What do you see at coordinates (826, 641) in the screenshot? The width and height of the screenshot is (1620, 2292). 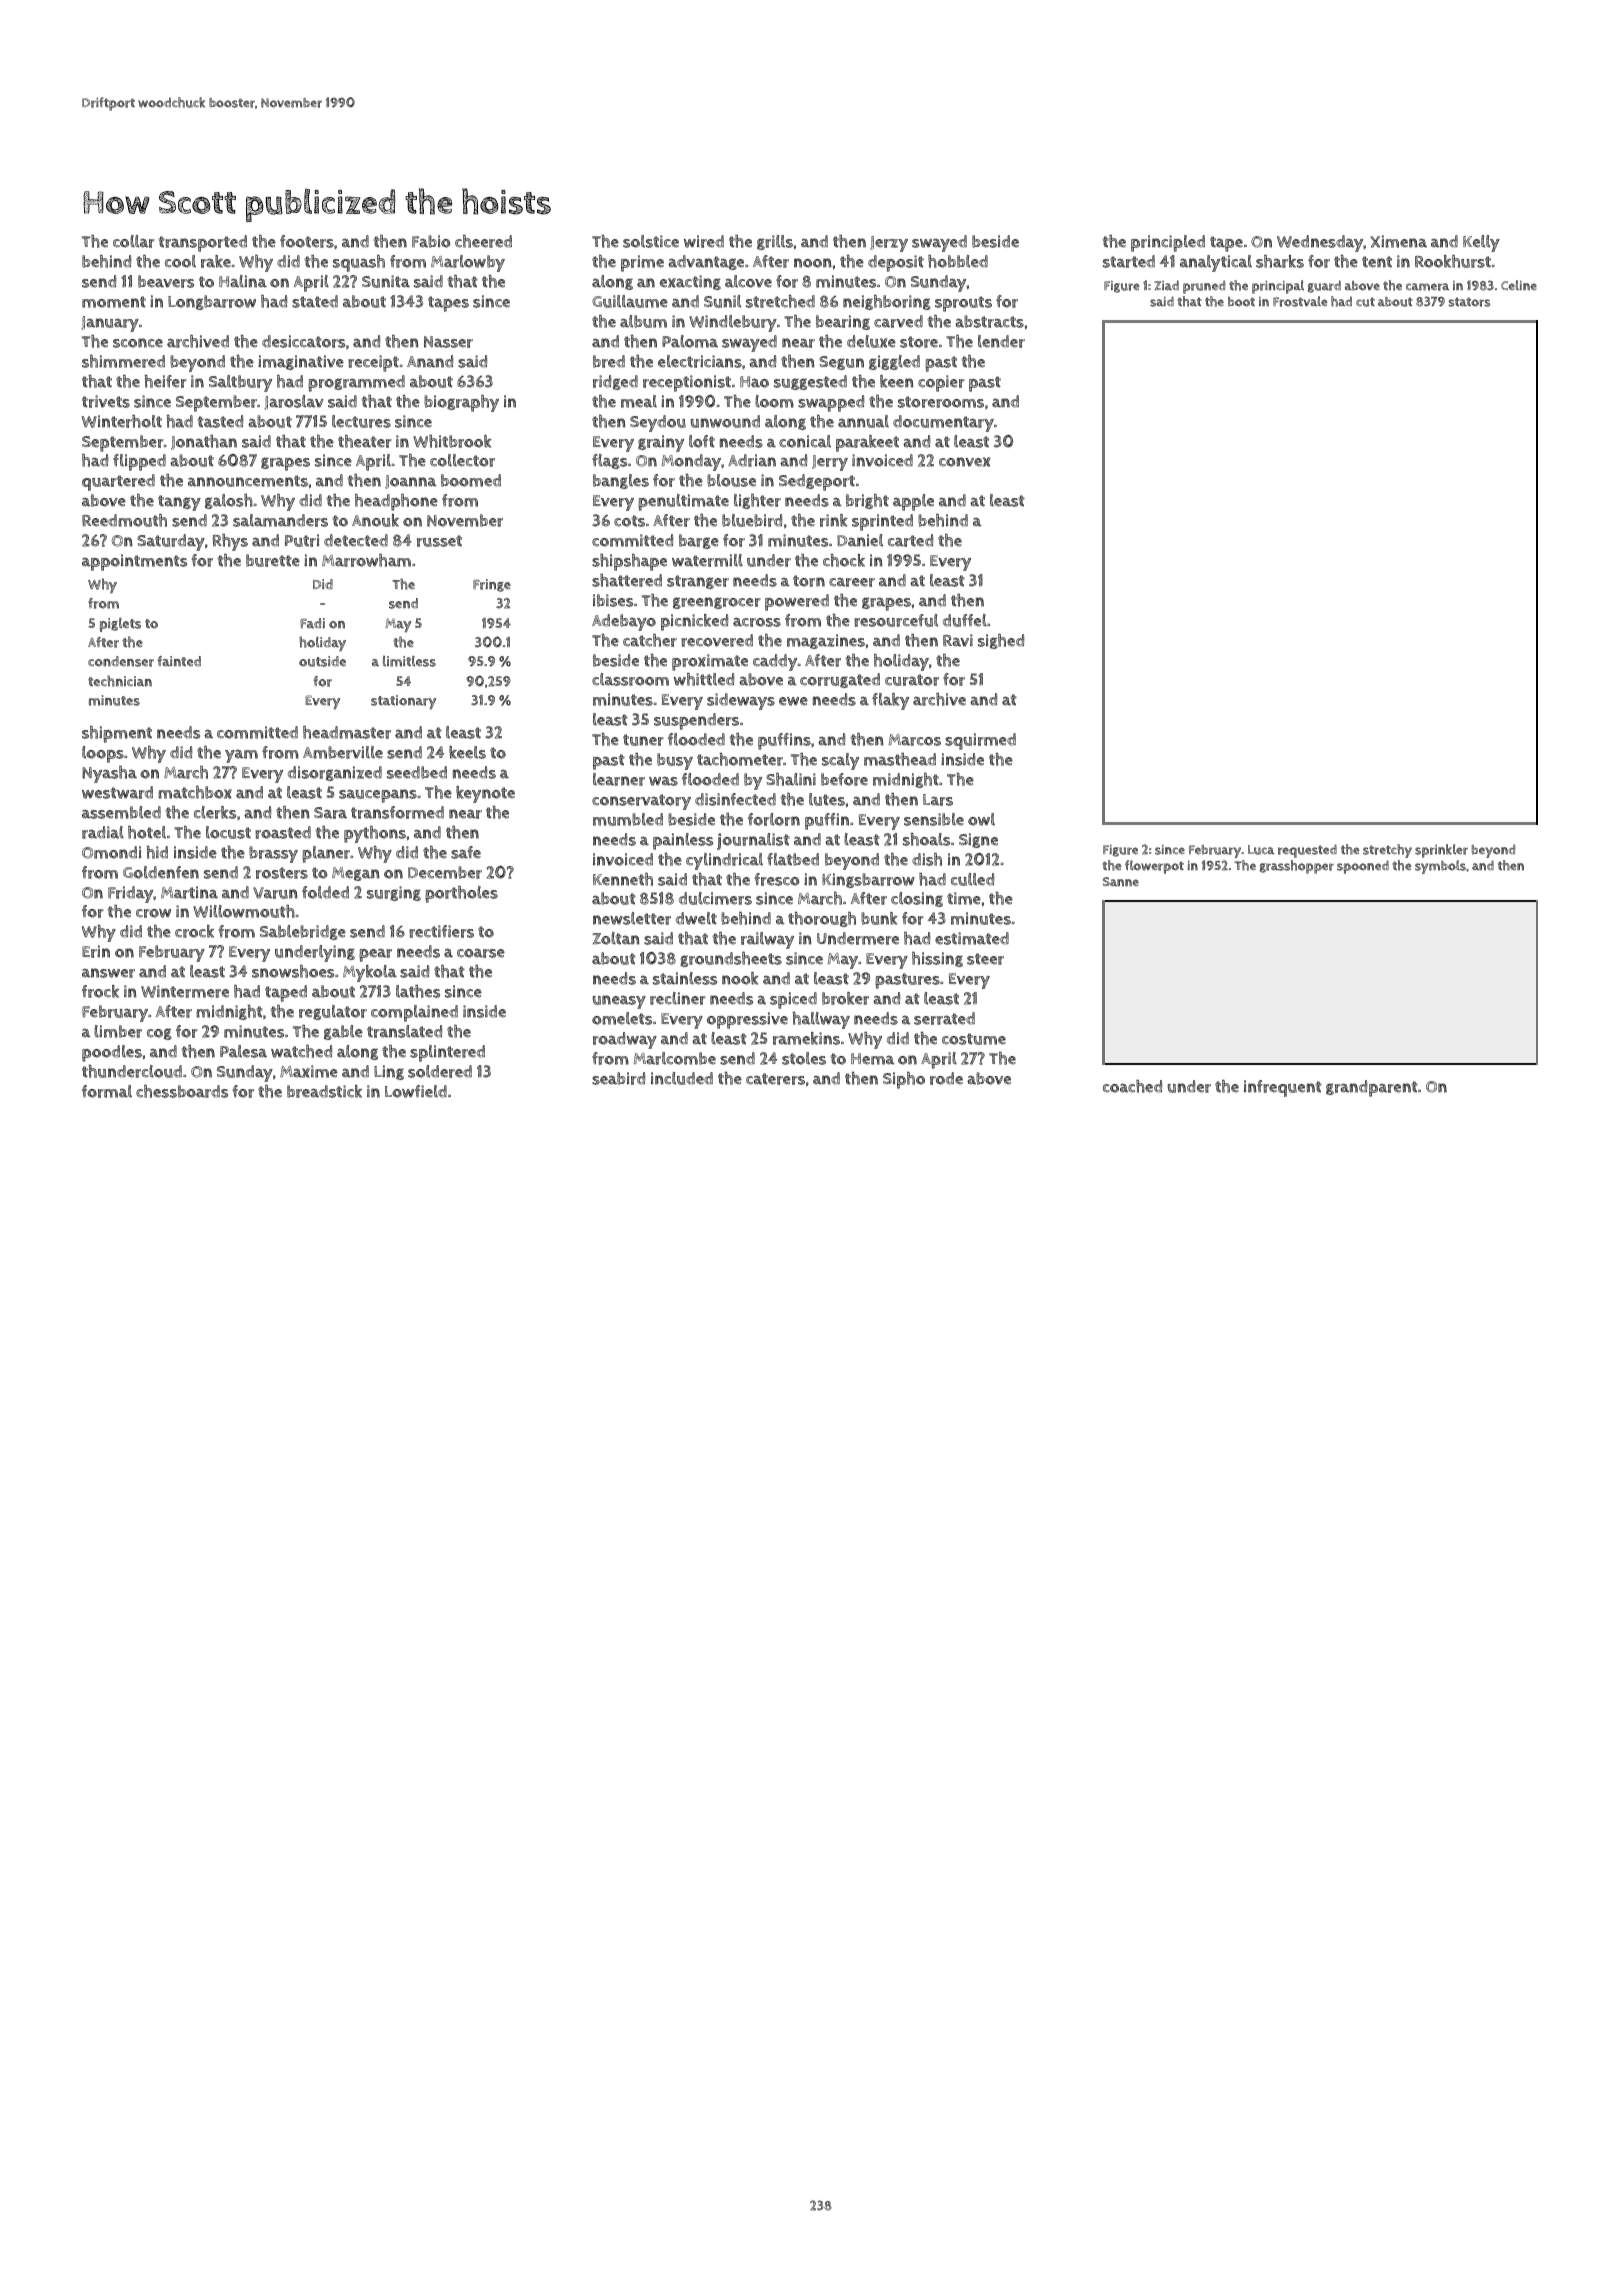 I see `magazines` at bounding box center [826, 641].
